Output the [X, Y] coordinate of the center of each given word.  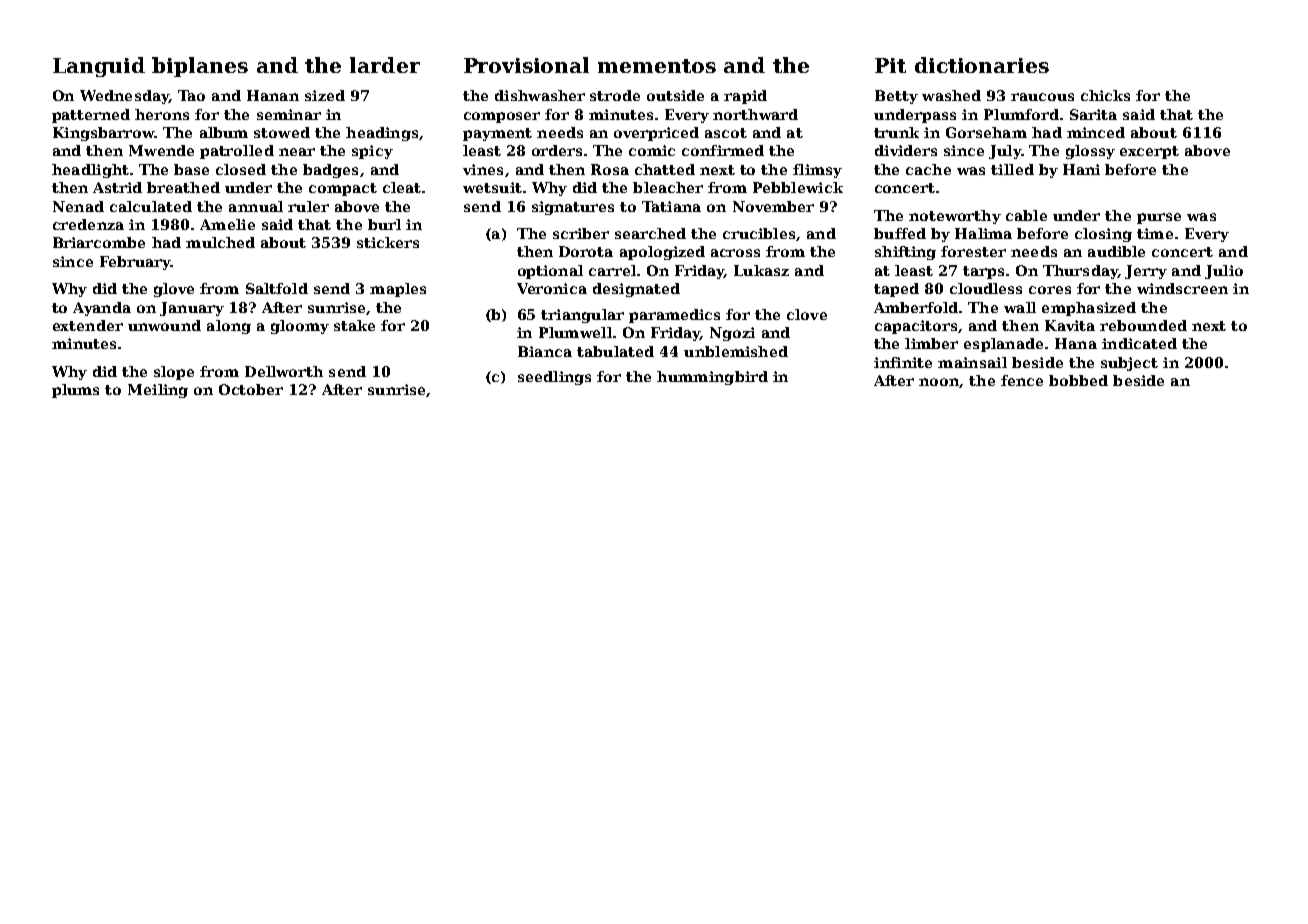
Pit [890, 65]
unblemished [736, 351]
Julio [1224, 272]
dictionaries [982, 65]
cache [928, 169]
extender [88, 325]
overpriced [656, 134]
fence [1022, 380]
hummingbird [712, 378]
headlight [90, 171]
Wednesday [124, 97]
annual [256, 206]
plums [75, 391]
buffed [900, 233]
